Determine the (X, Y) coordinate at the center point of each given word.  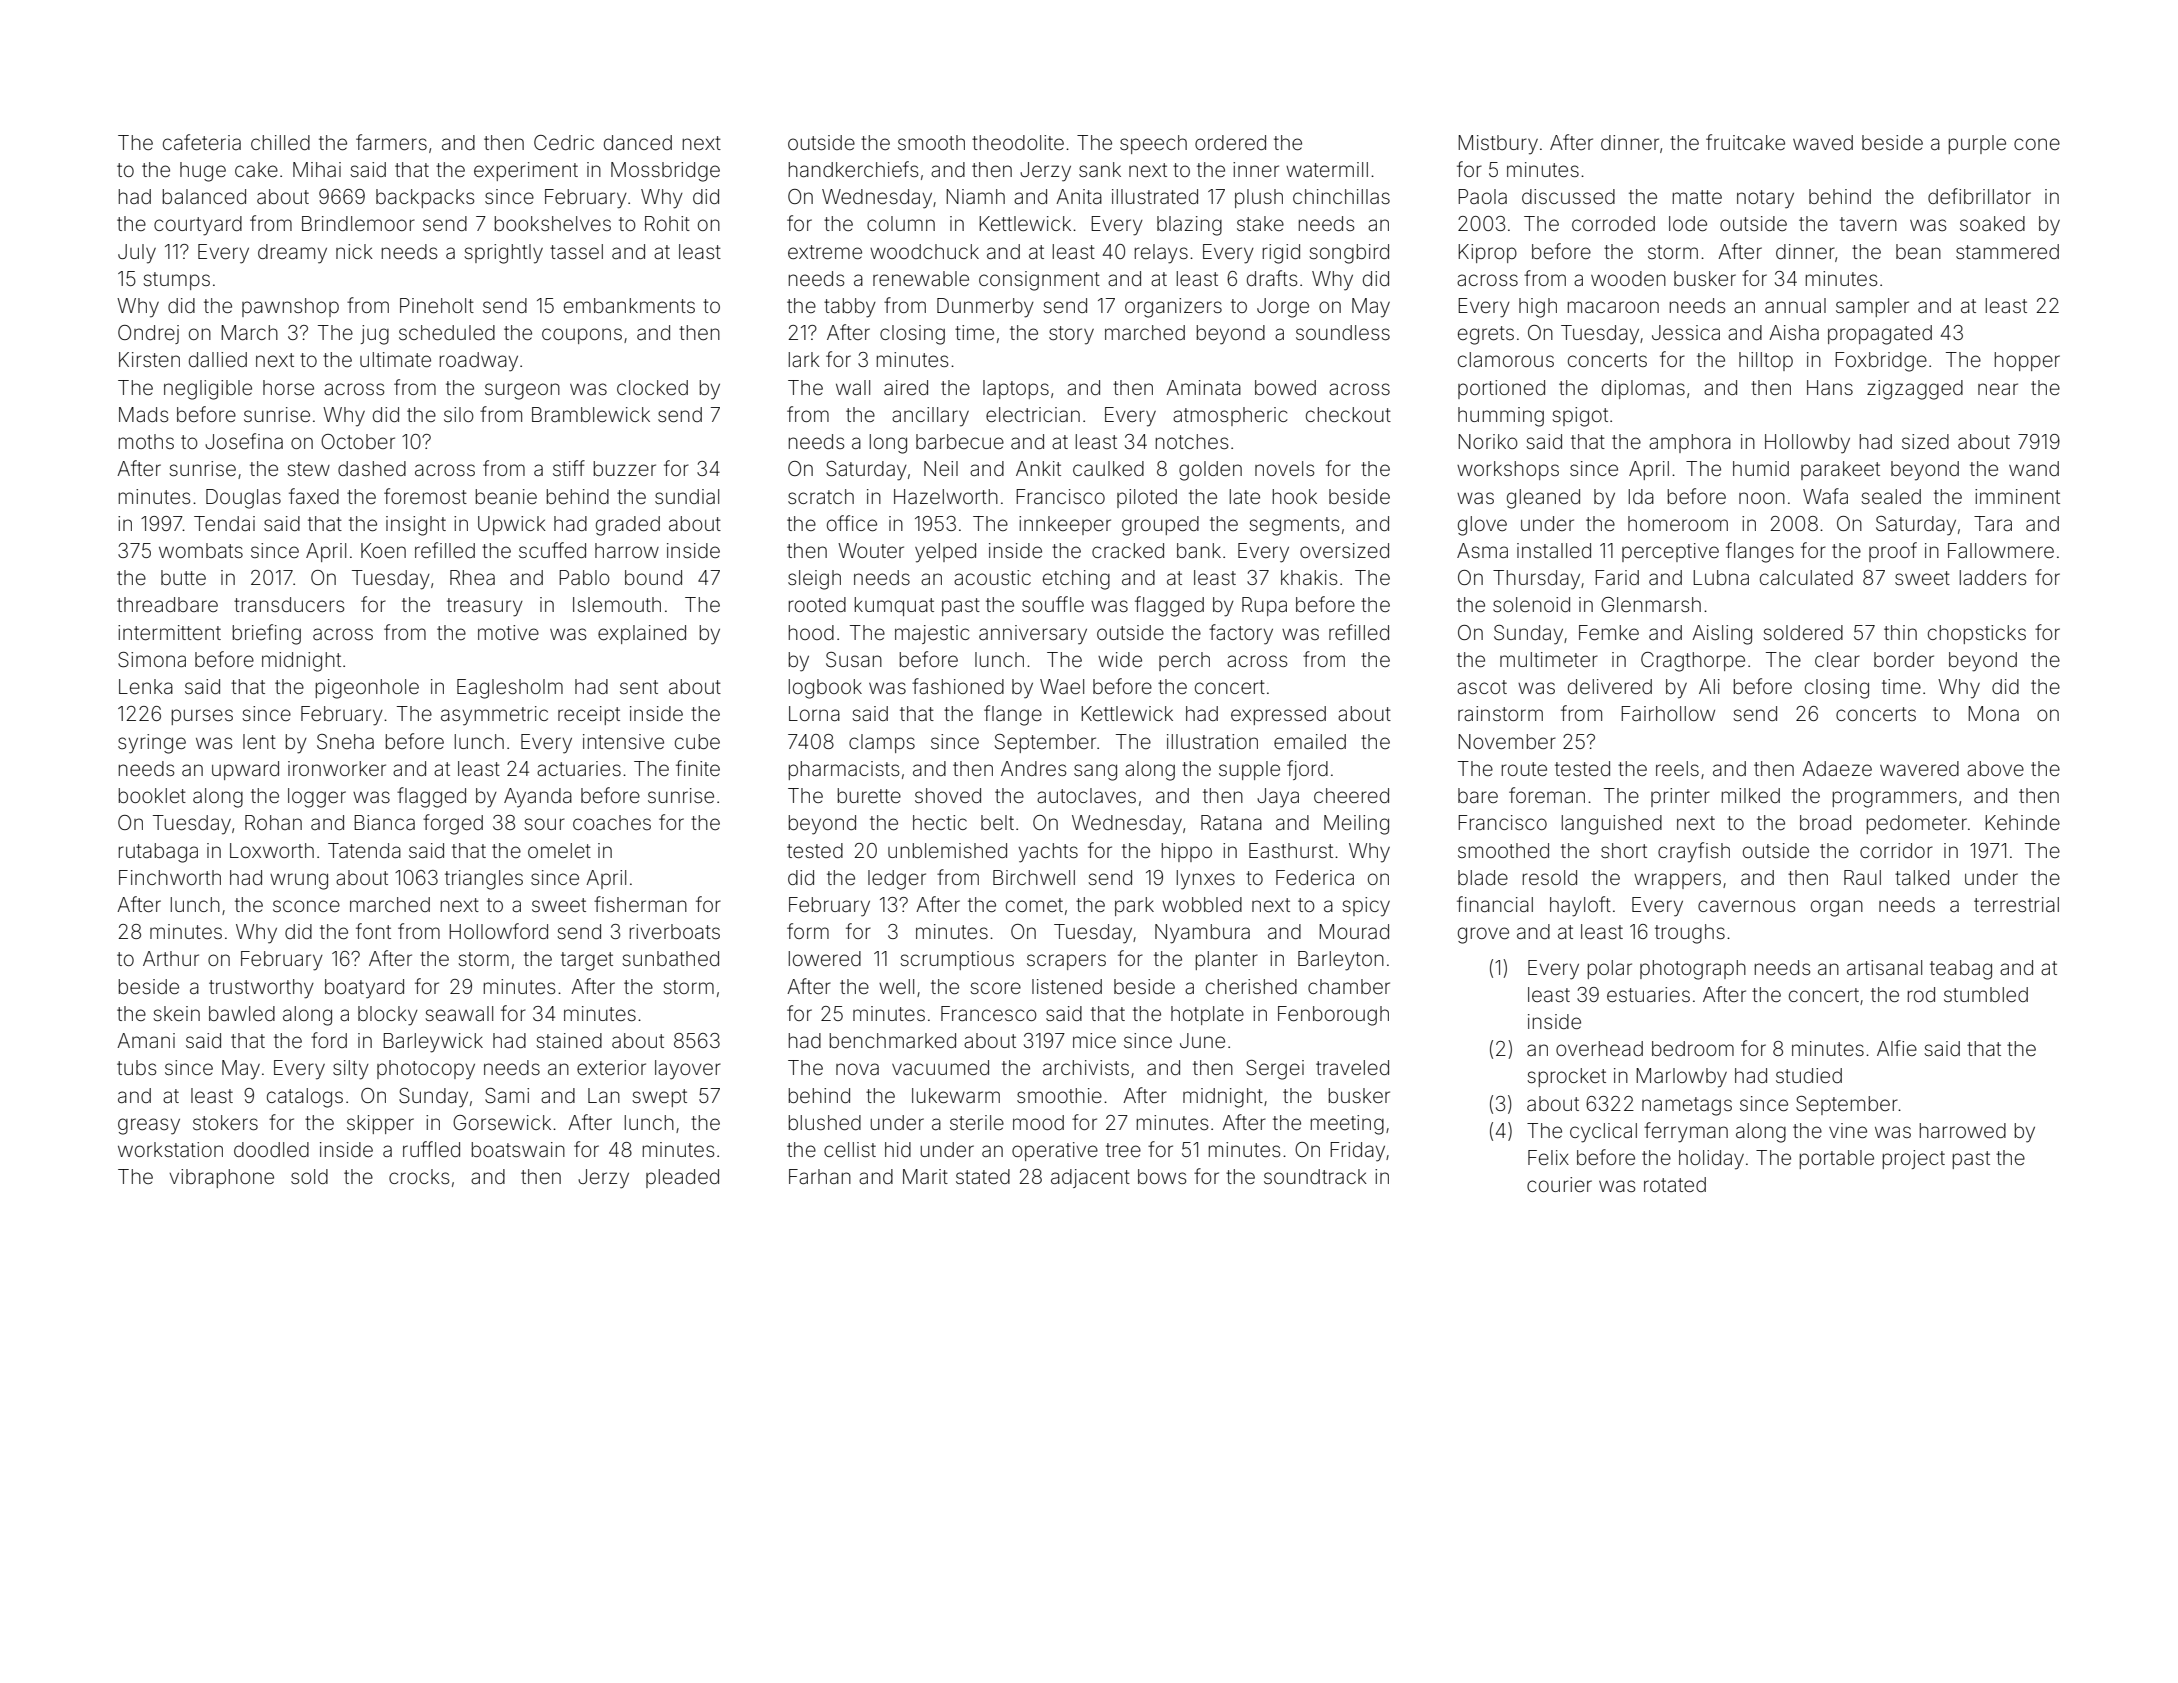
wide (1120, 659)
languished (1612, 825)
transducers (289, 604)
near (1998, 389)
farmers (391, 142)
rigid (1281, 254)
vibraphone (221, 1178)
